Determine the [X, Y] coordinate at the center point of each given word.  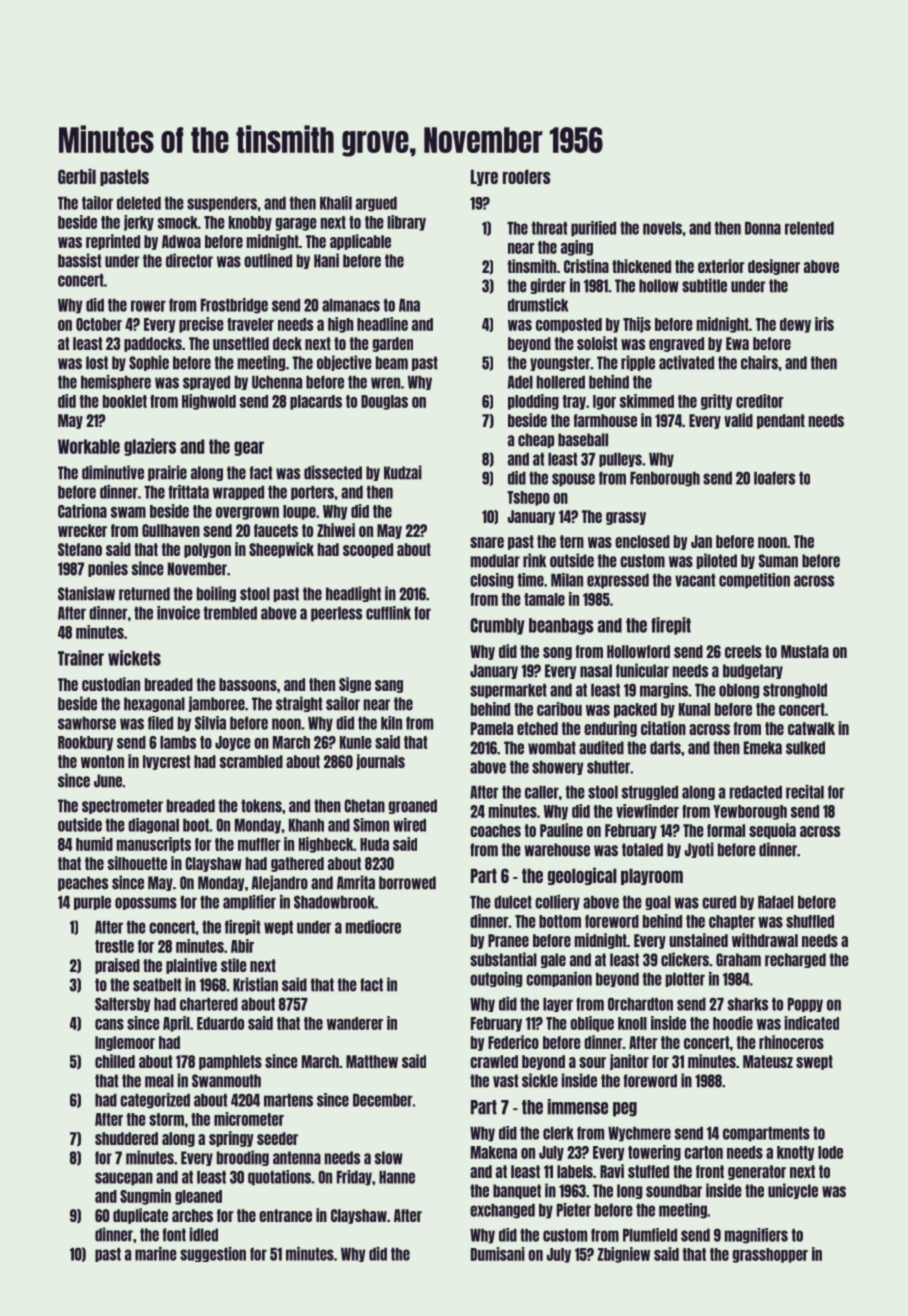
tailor [97, 203]
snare [487, 542]
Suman [778, 561]
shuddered [126, 1138]
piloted [717, 561]
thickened [641, 266]
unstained [698, 940]
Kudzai [403, 472]
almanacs [351, 305]
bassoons [248, 684]
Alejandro [280, 883]
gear [249, 448]
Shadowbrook [334, 902]
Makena [494, 1152]
